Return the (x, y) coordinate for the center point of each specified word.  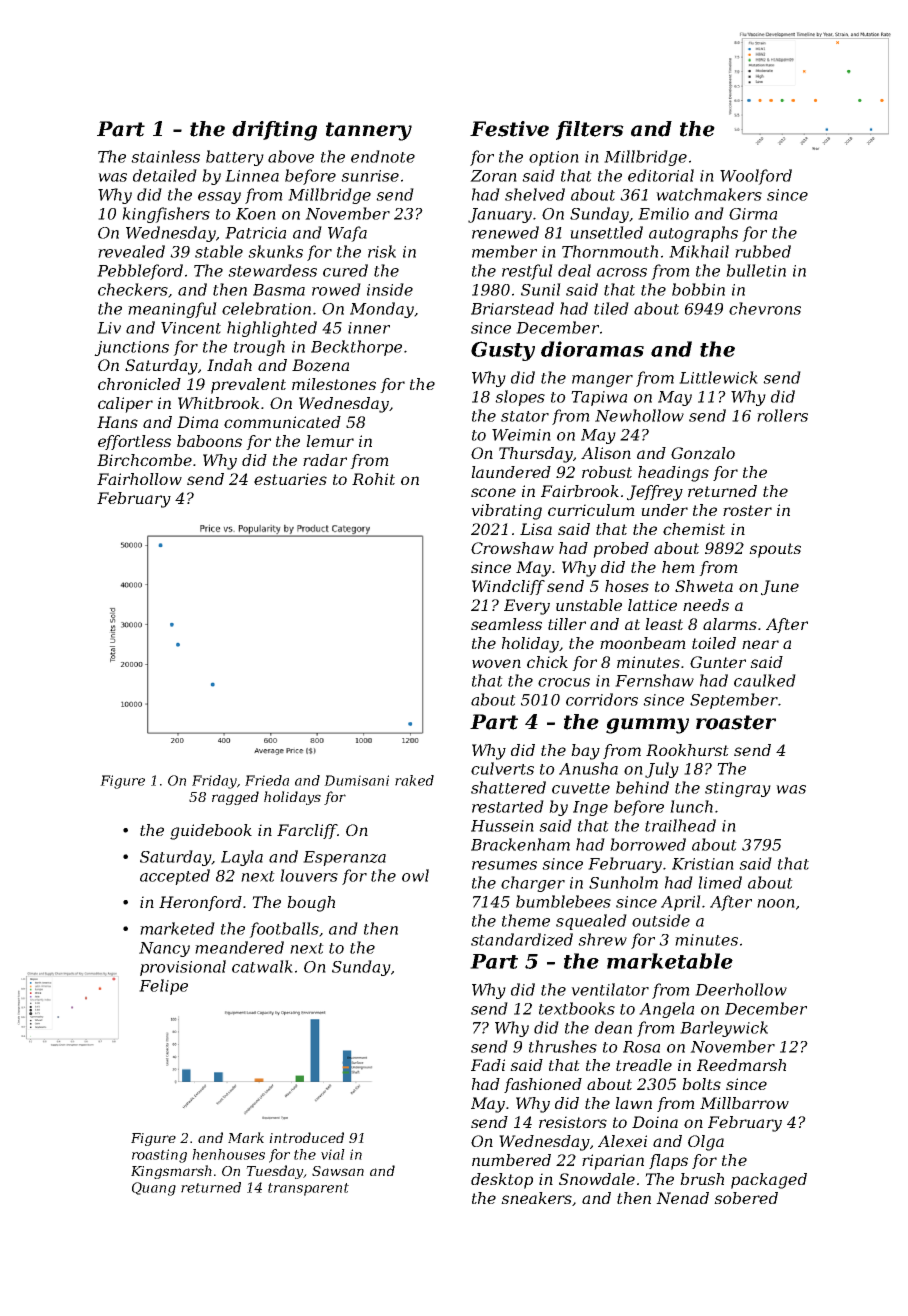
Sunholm (623, 882)
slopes (520, 398)
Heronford (200, 903)
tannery (369, 131)
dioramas (592, 349)
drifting (274, 131)
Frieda (267, 780)
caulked (765, 680)
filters (590, 130)
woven (496, 663)
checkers (133, 289)
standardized (522, 939)
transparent (308, 1189)
